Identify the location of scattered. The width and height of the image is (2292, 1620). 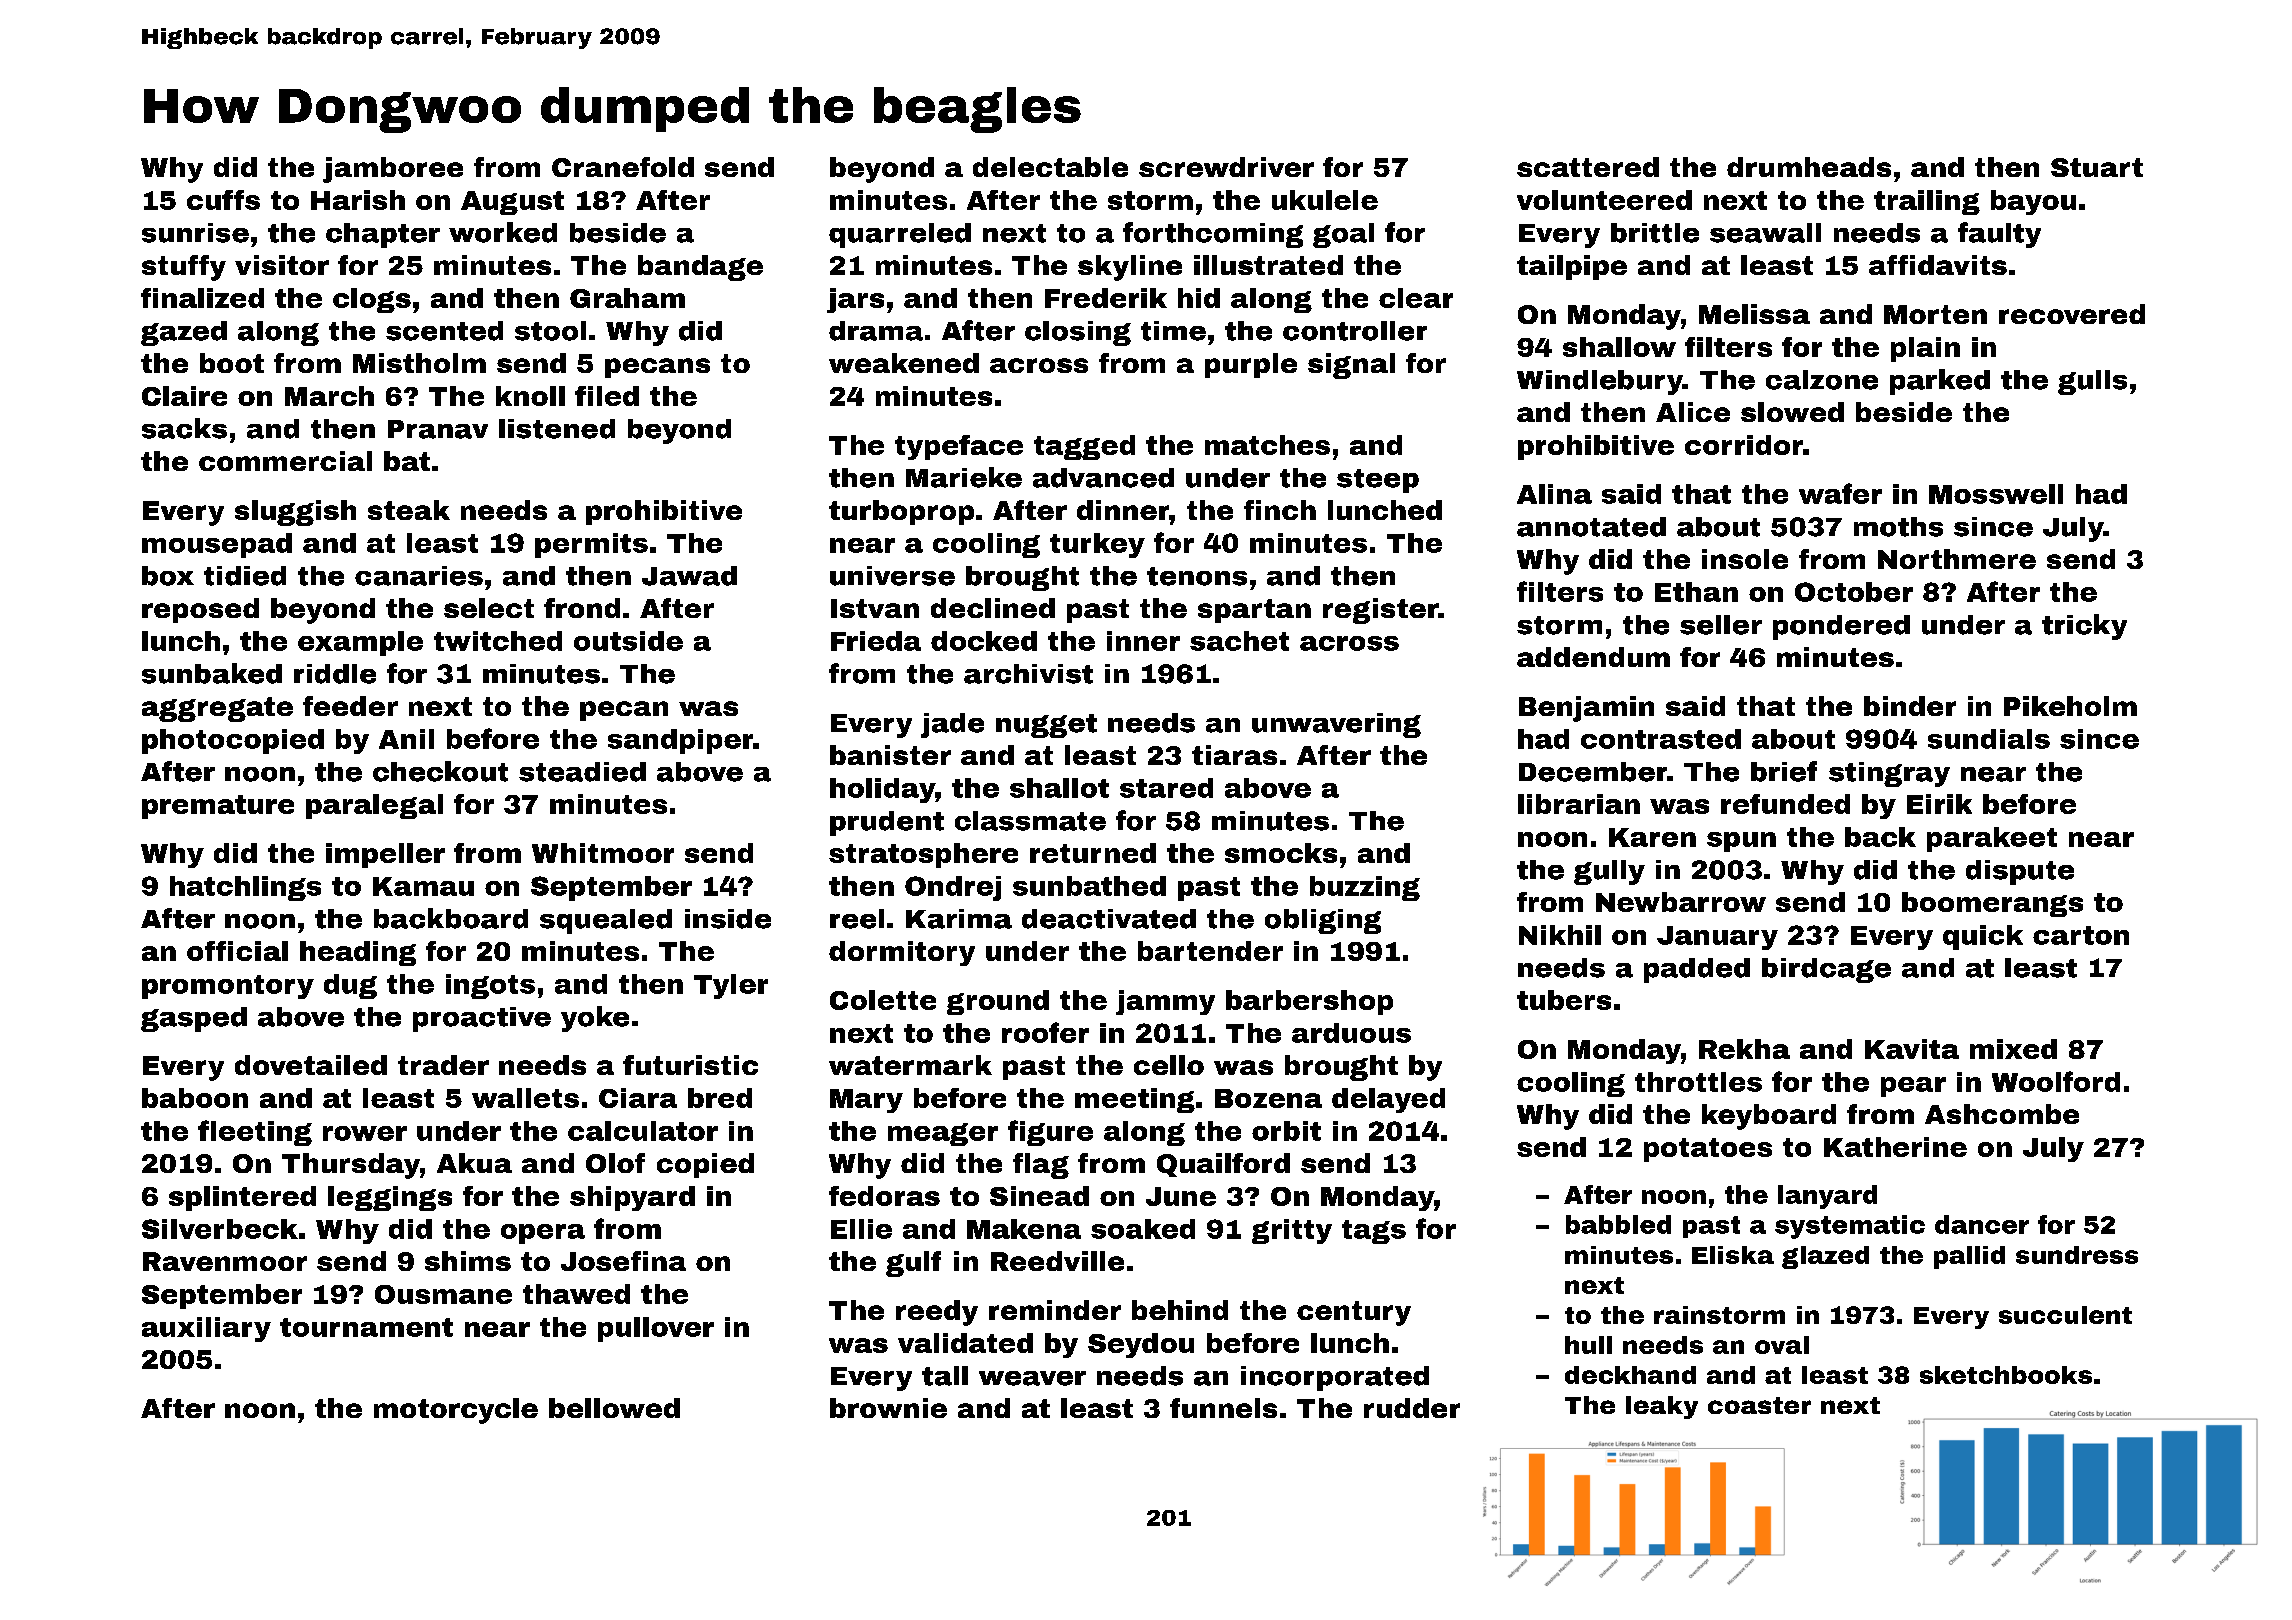
(1588, 167).
